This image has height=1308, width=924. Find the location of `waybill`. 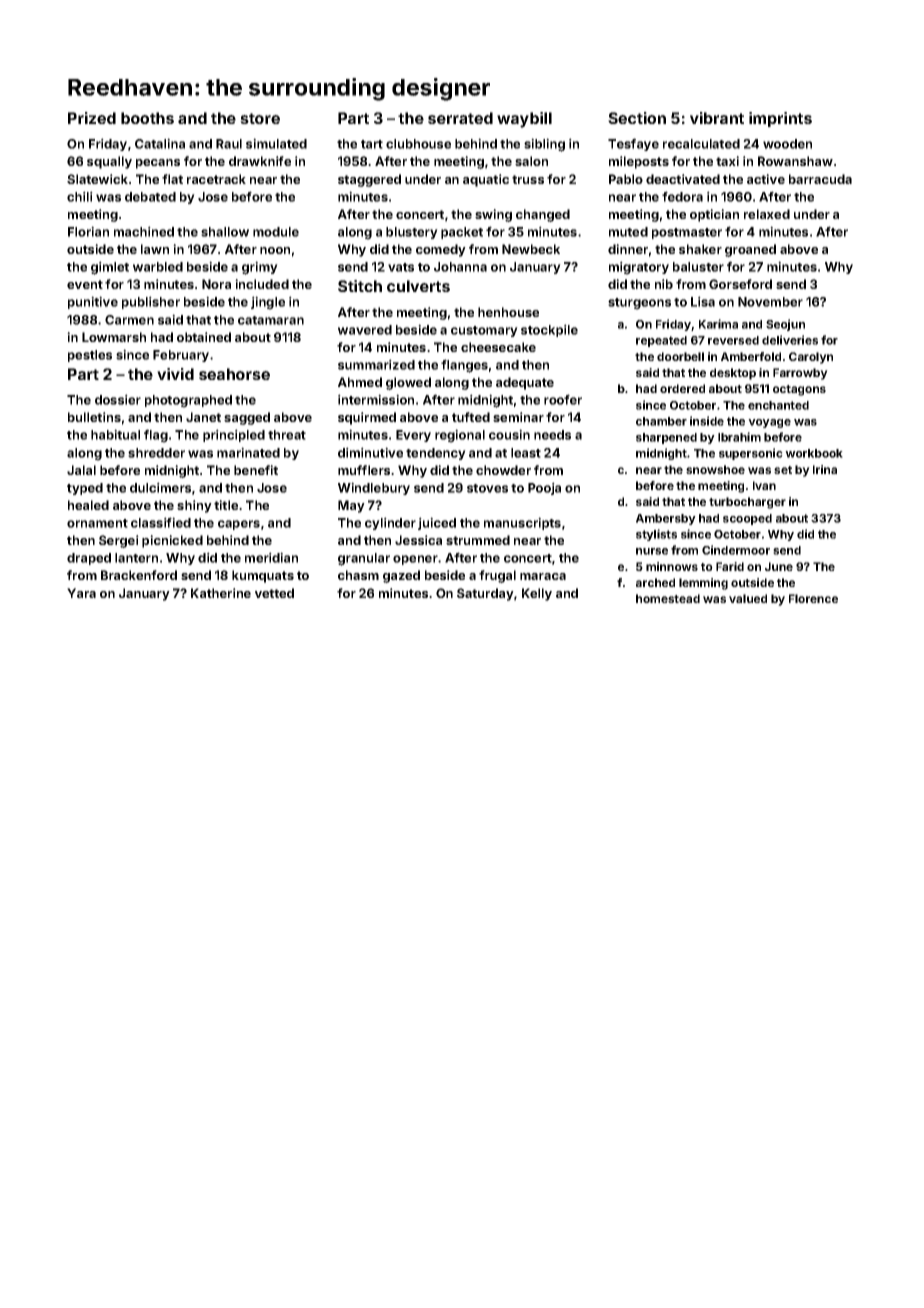

waybill is located at coordinates (524, 120).
